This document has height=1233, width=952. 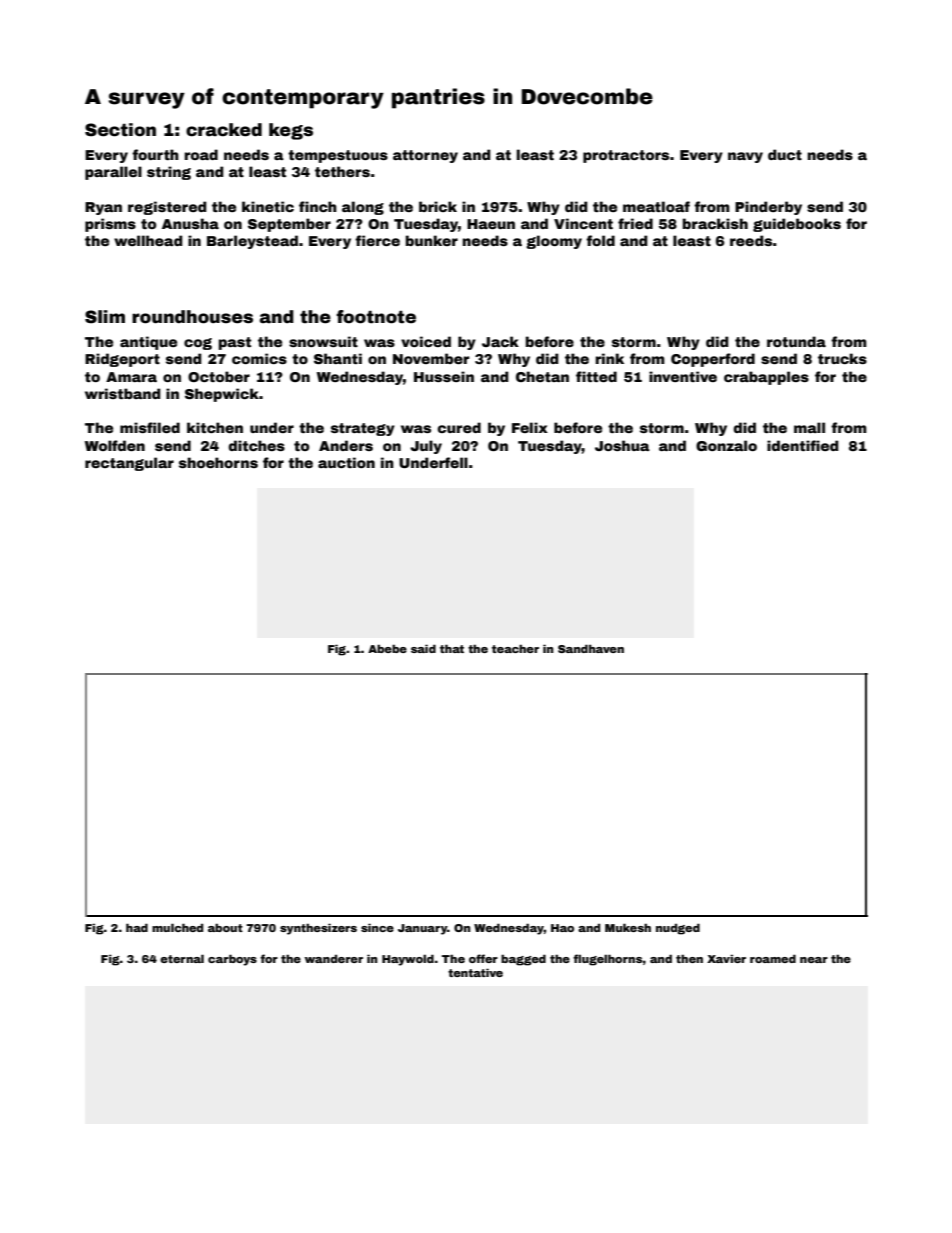 I want to click on Slim, so click(x=105, y=317).
